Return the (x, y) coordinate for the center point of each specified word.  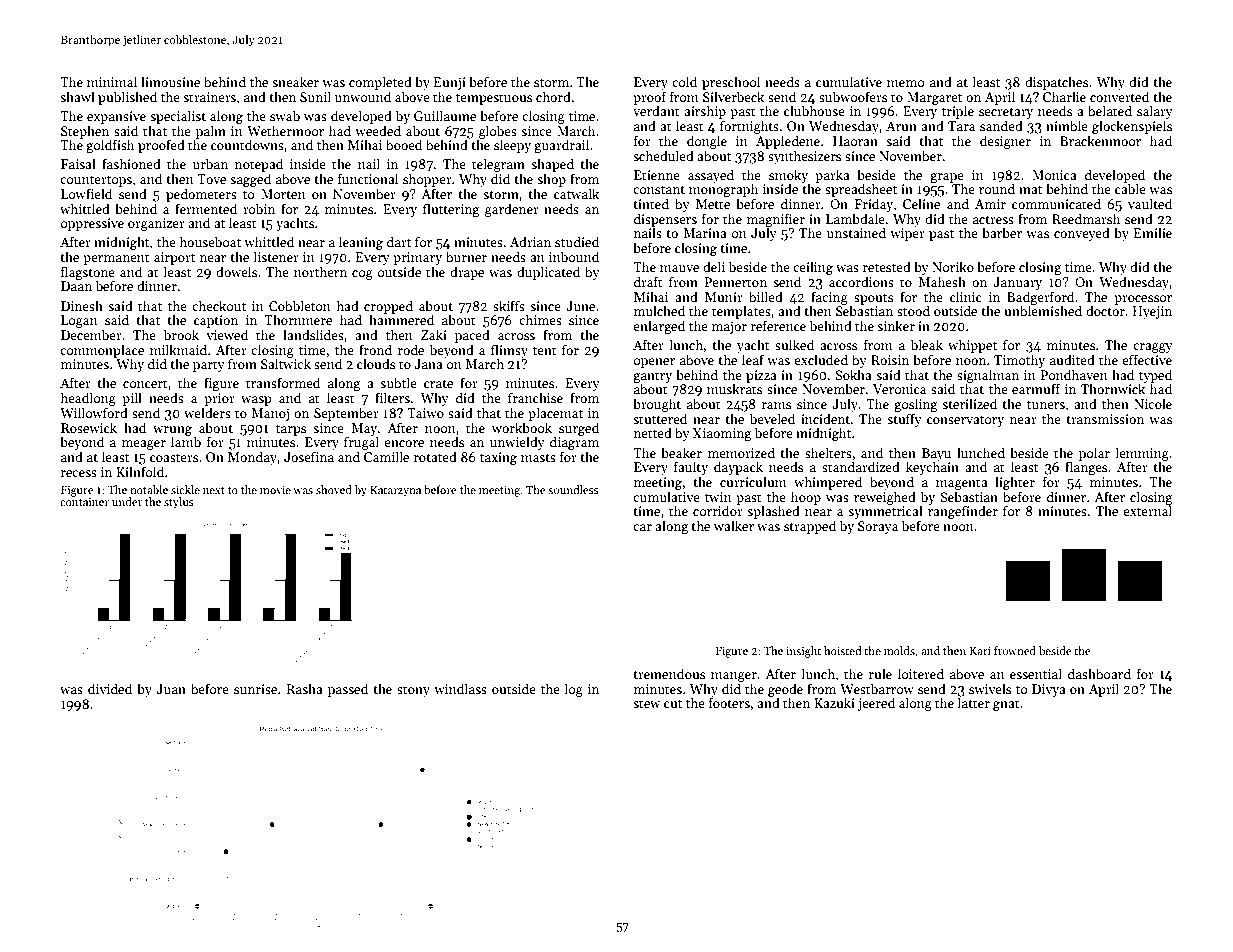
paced (472, 336)
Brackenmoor (1100, 140)
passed (348, 690)
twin (718, 497)
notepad (259, 165)
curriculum (753, 481)
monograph (723, 190)
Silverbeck (733, 96)
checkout (219, 305)
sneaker (295, 81)
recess (79, 473)
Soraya (878, 527)
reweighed (885, 498)
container (84, 502)
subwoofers (853, 96)
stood (913, 310)
